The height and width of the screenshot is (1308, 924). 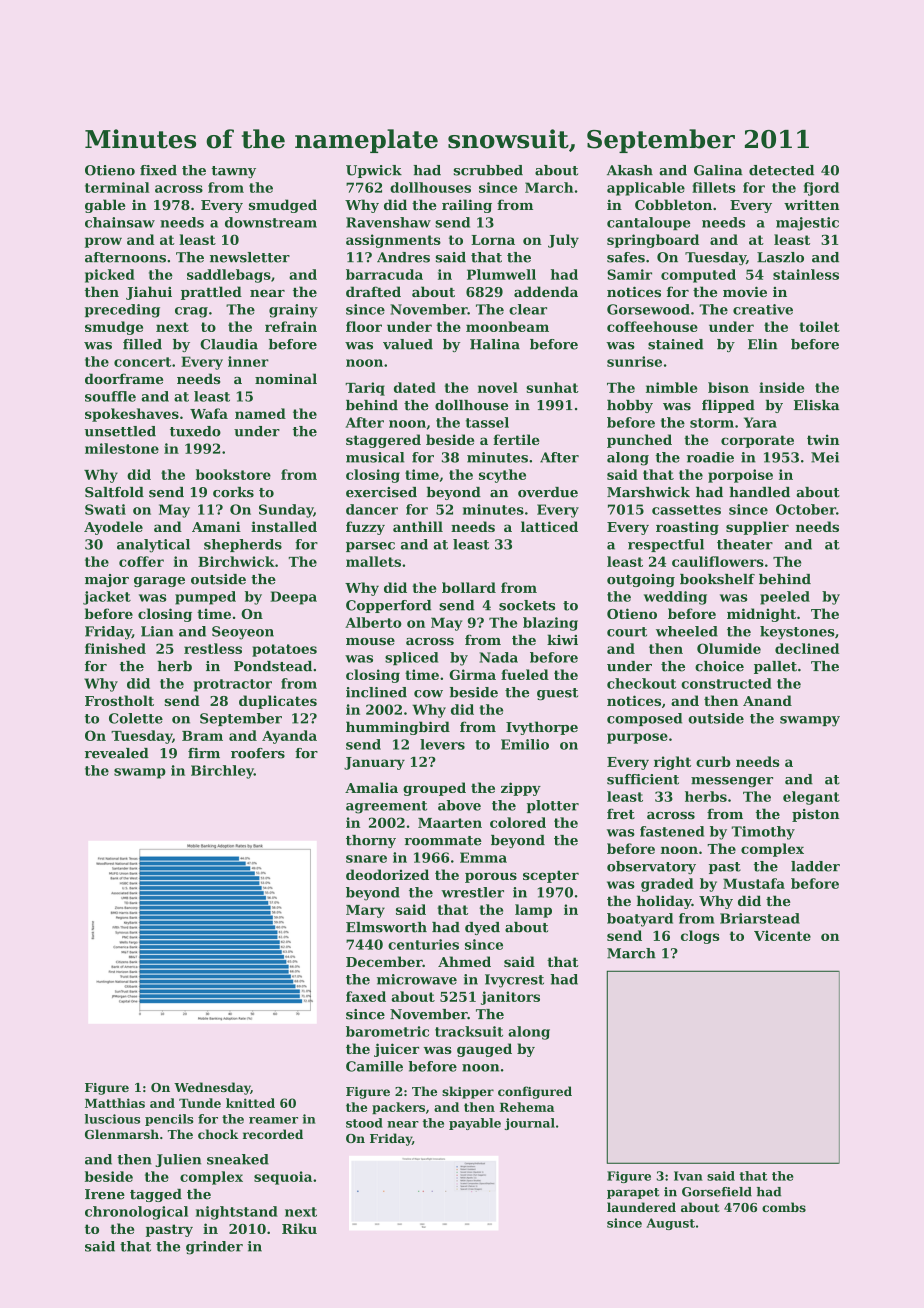 I want to click on railing, so click(x=467, y=206).
